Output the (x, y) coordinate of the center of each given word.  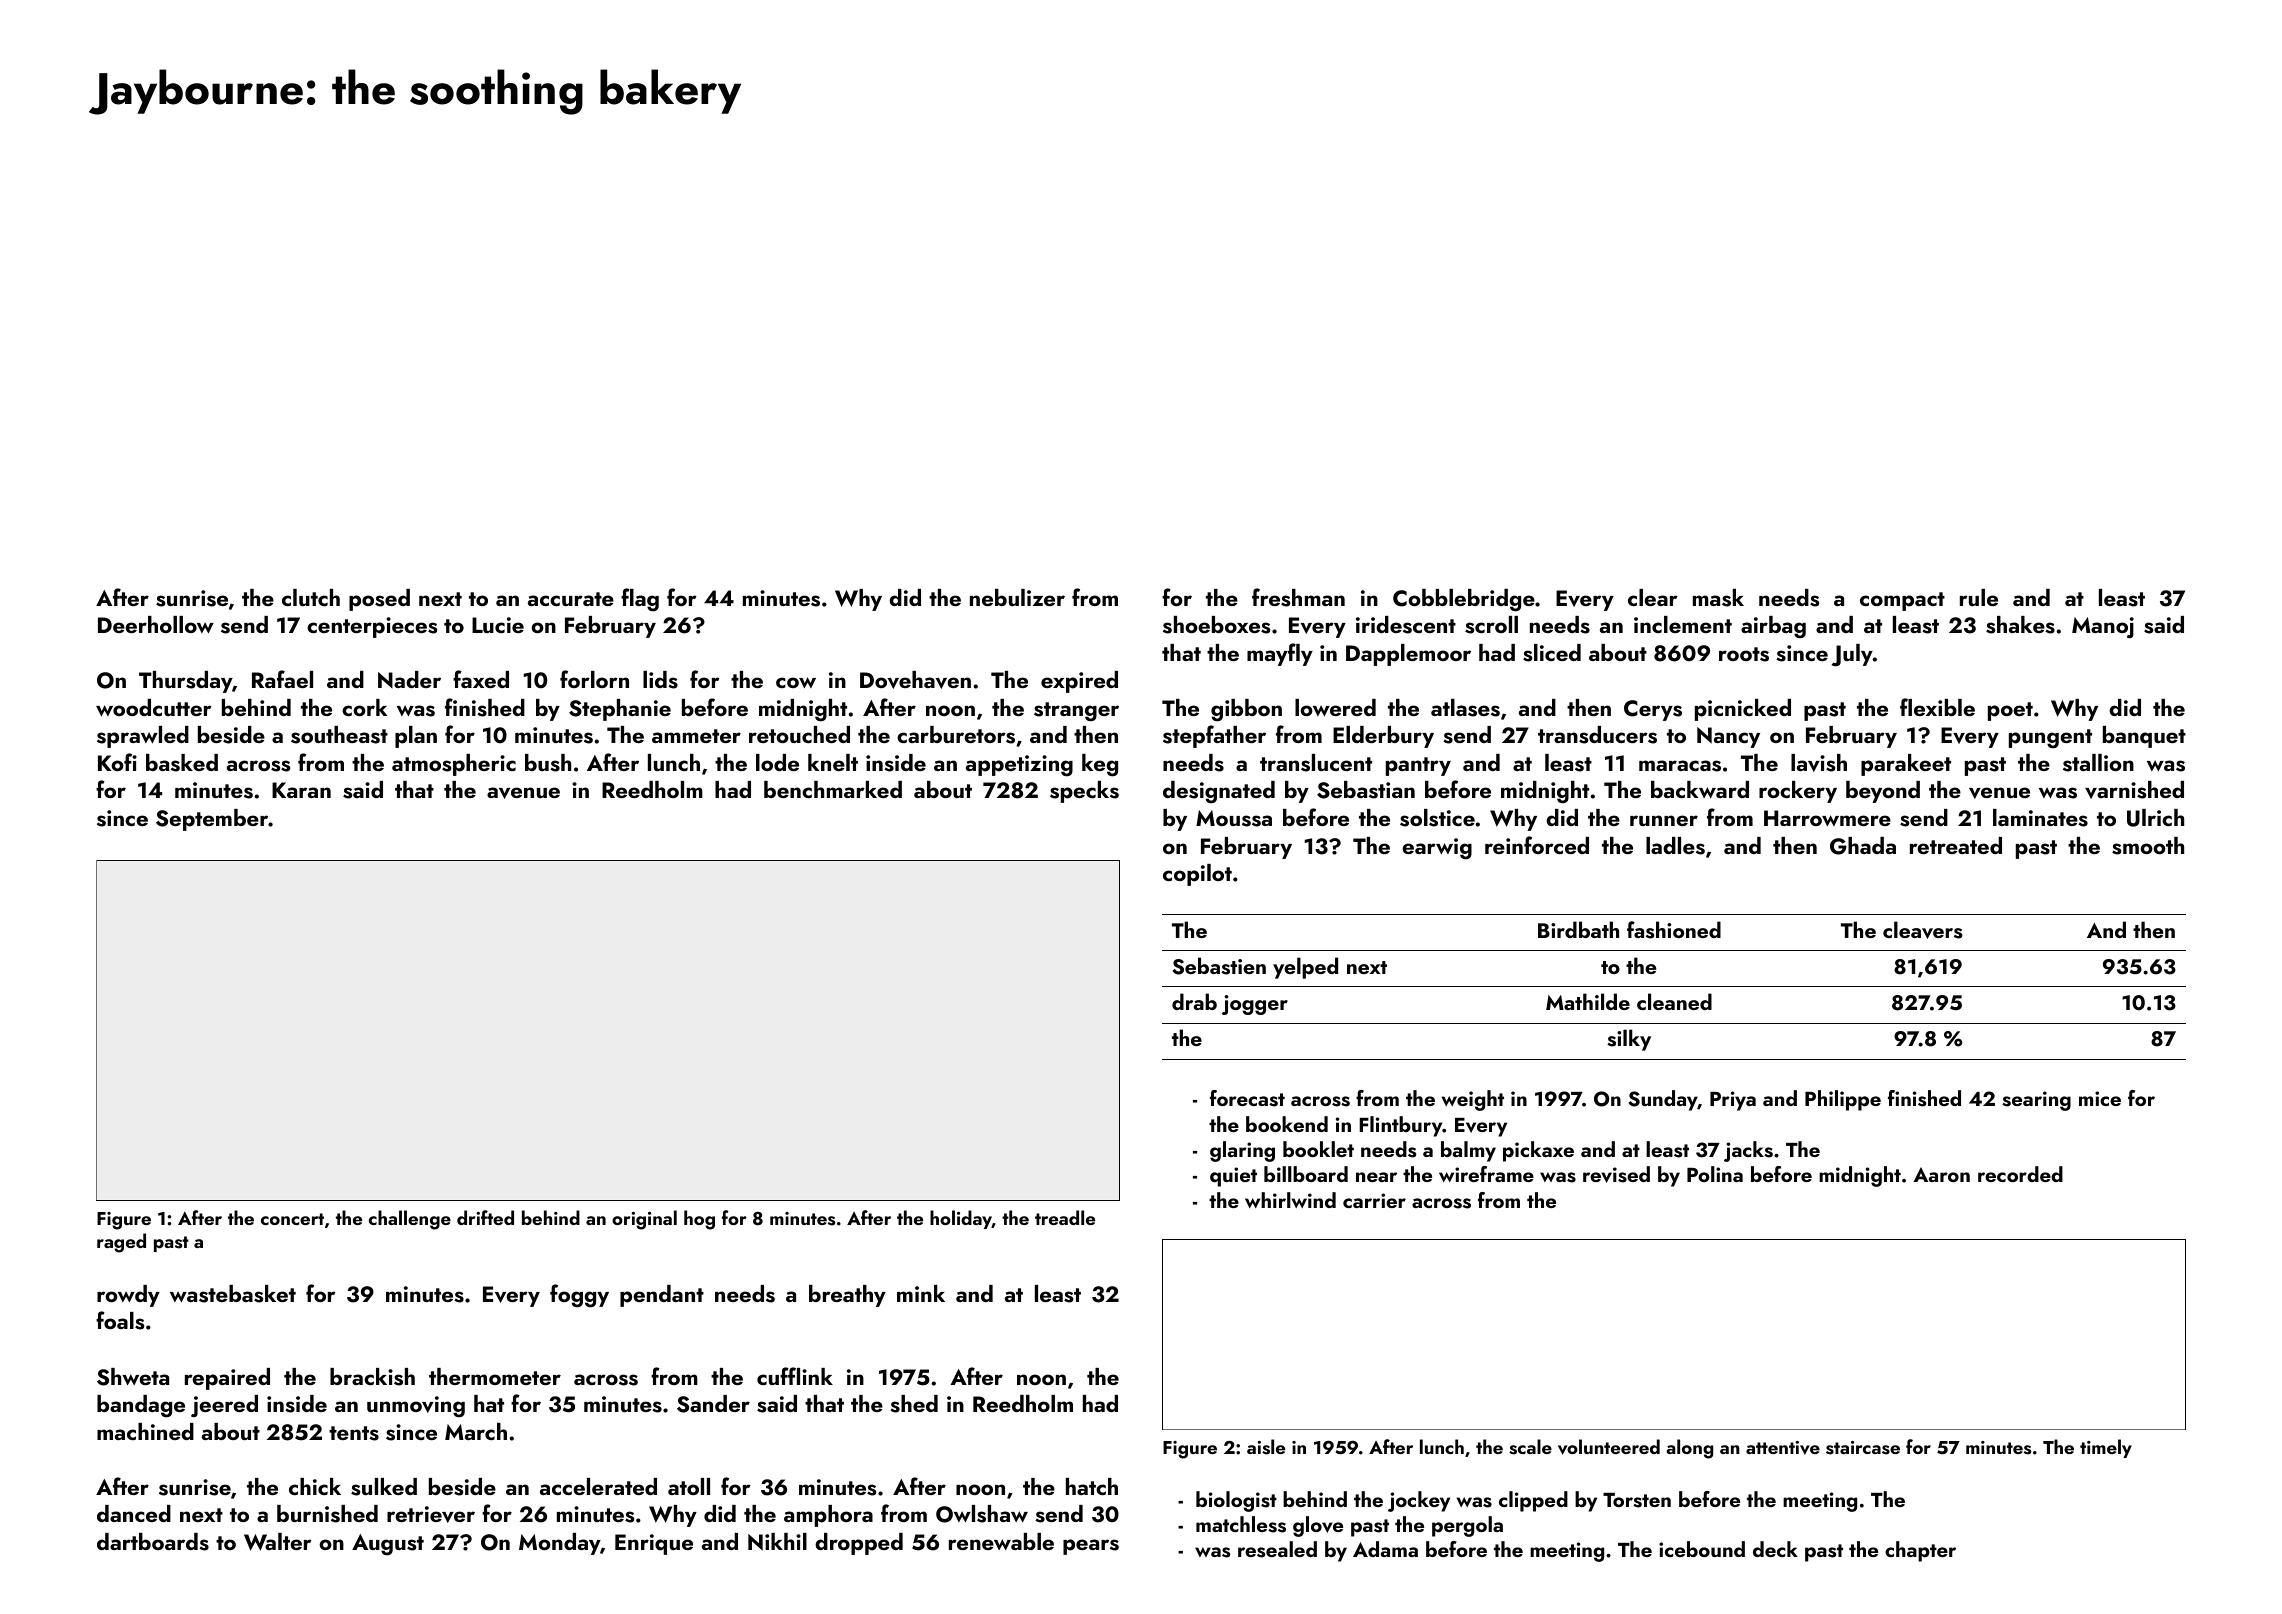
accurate (571, 599)
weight (1473, 1100)
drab (1194, 1001)
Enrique (654, 1544)
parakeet (1906, 765)
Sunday (1663, 1100)
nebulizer (1017, 597)
